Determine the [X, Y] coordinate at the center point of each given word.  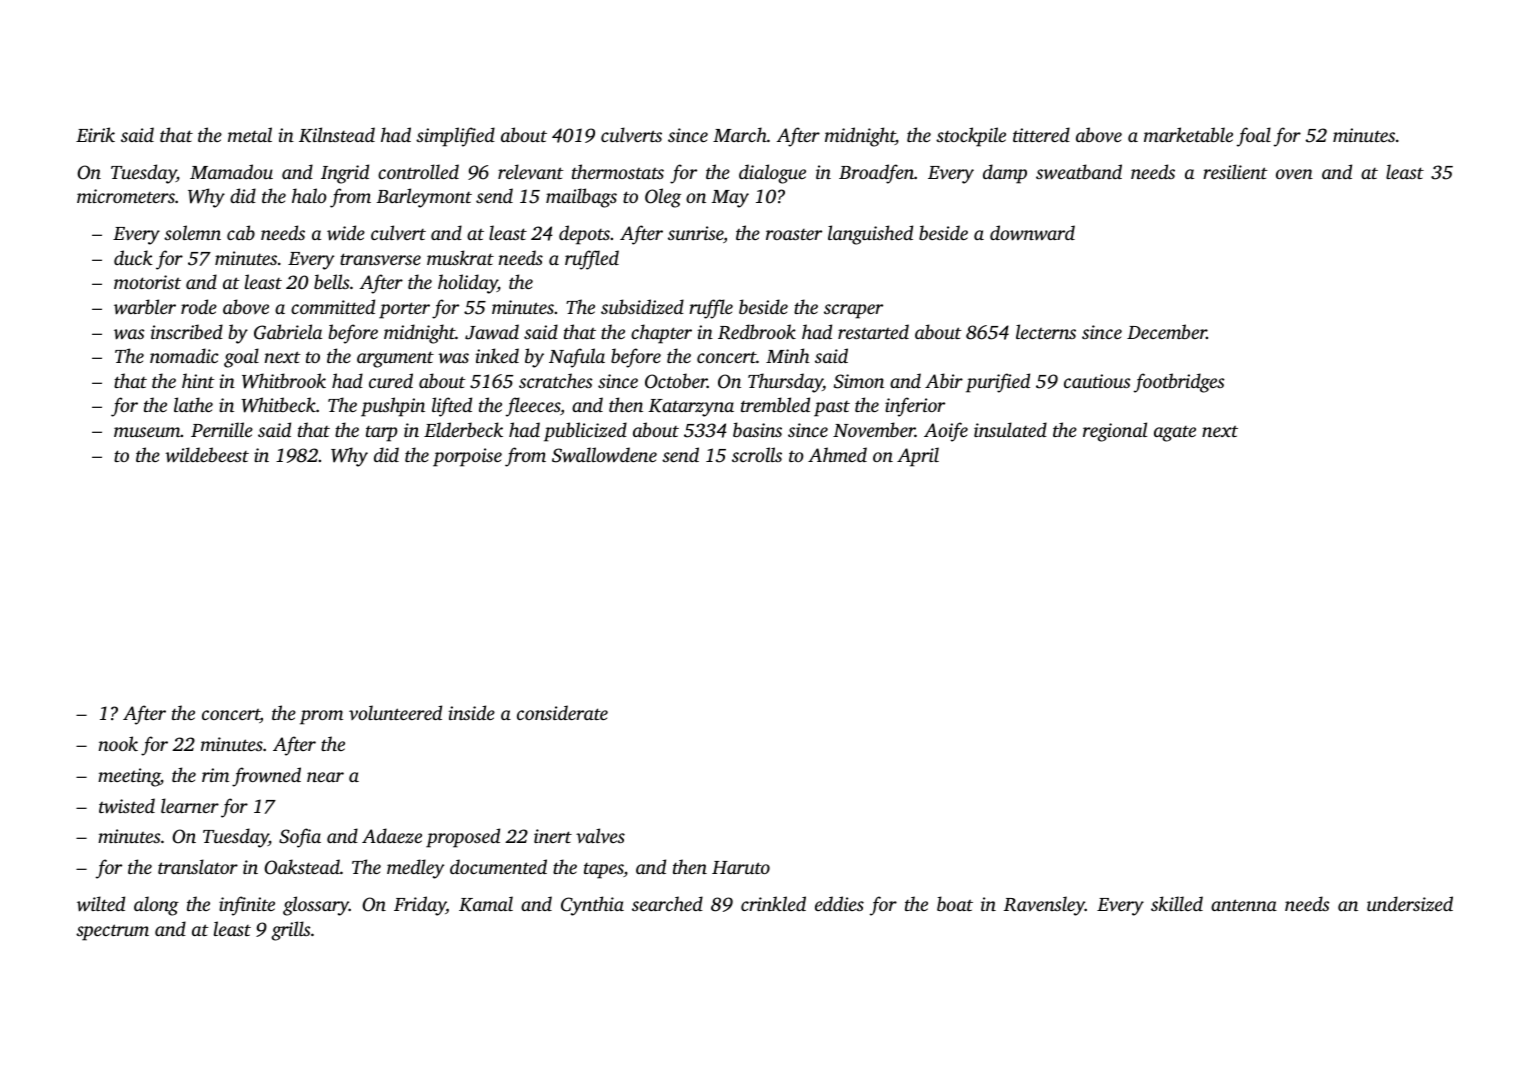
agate [1175, 434]
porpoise [467, 457]
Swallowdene [604, 455]
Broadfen [876, 174]
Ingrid [345, 174]
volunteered [395, 712]
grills [290, 931]
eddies [839, 903]
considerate [562, 712]
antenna [1244, 905]
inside [471, 712]
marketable [1188, 134]
